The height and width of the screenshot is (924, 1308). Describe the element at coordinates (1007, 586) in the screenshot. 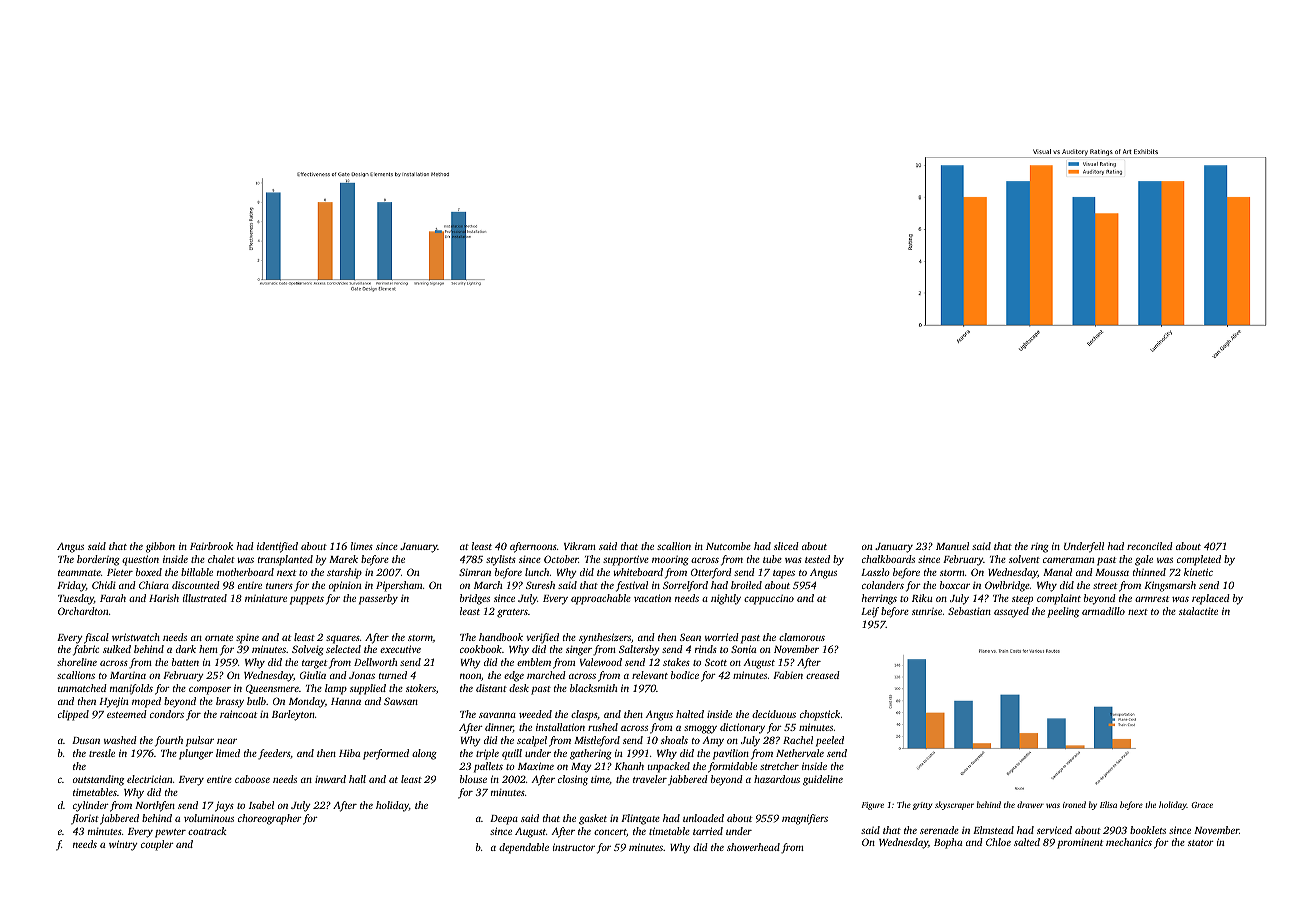

I see `Owlbridge` at that location.
